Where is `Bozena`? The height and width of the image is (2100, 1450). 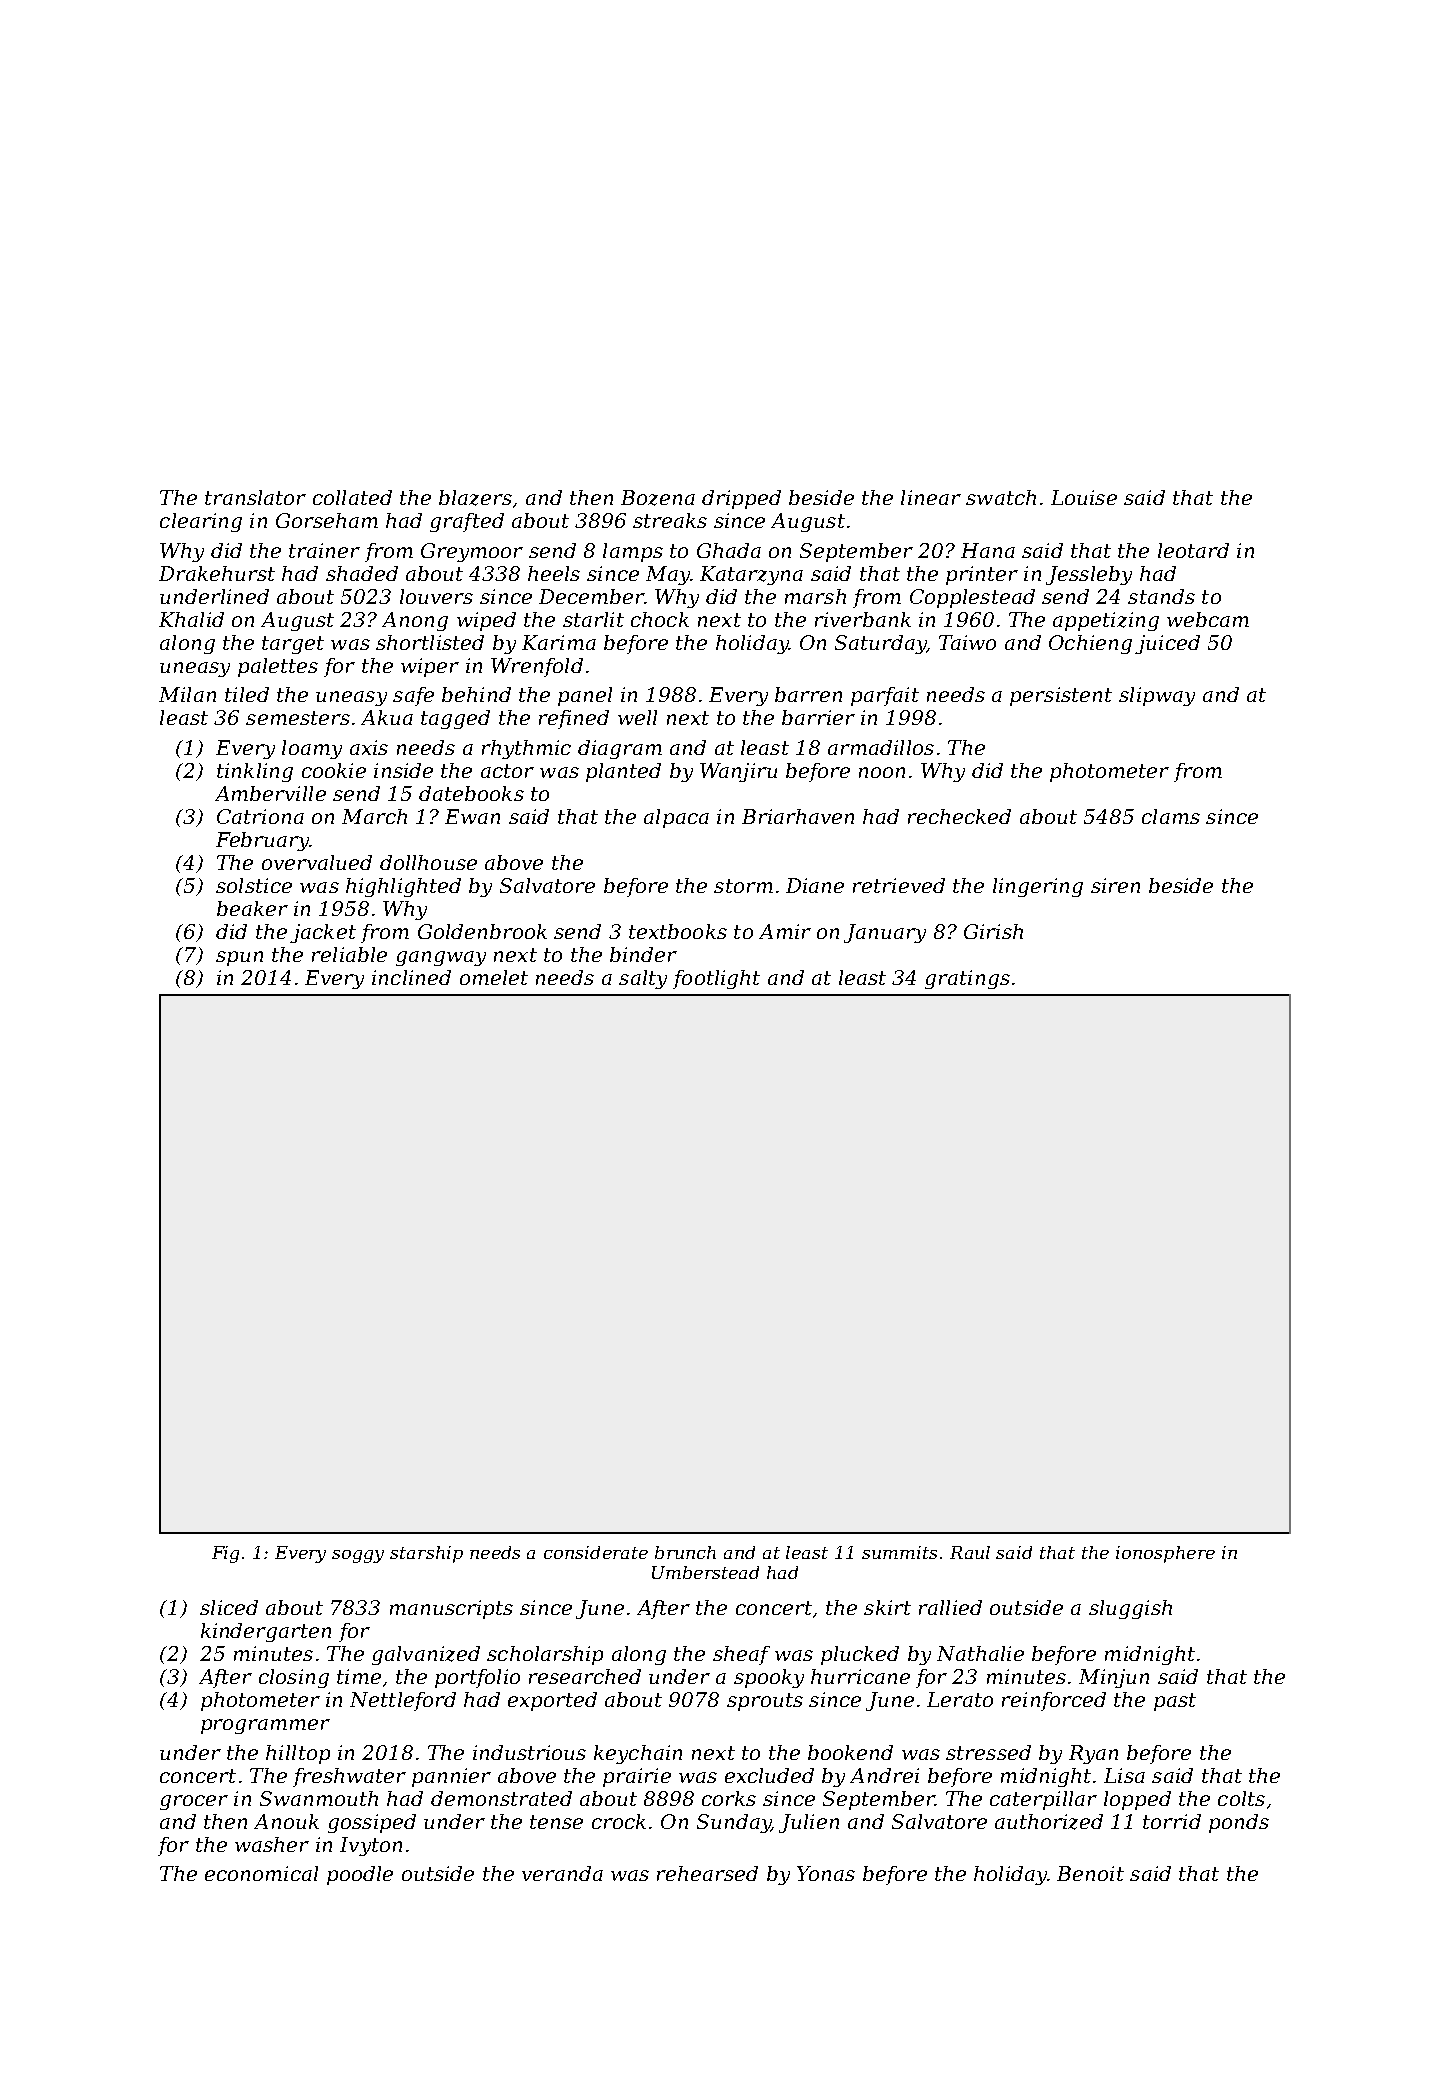
Bozena is located at coordinates (658, 498).
